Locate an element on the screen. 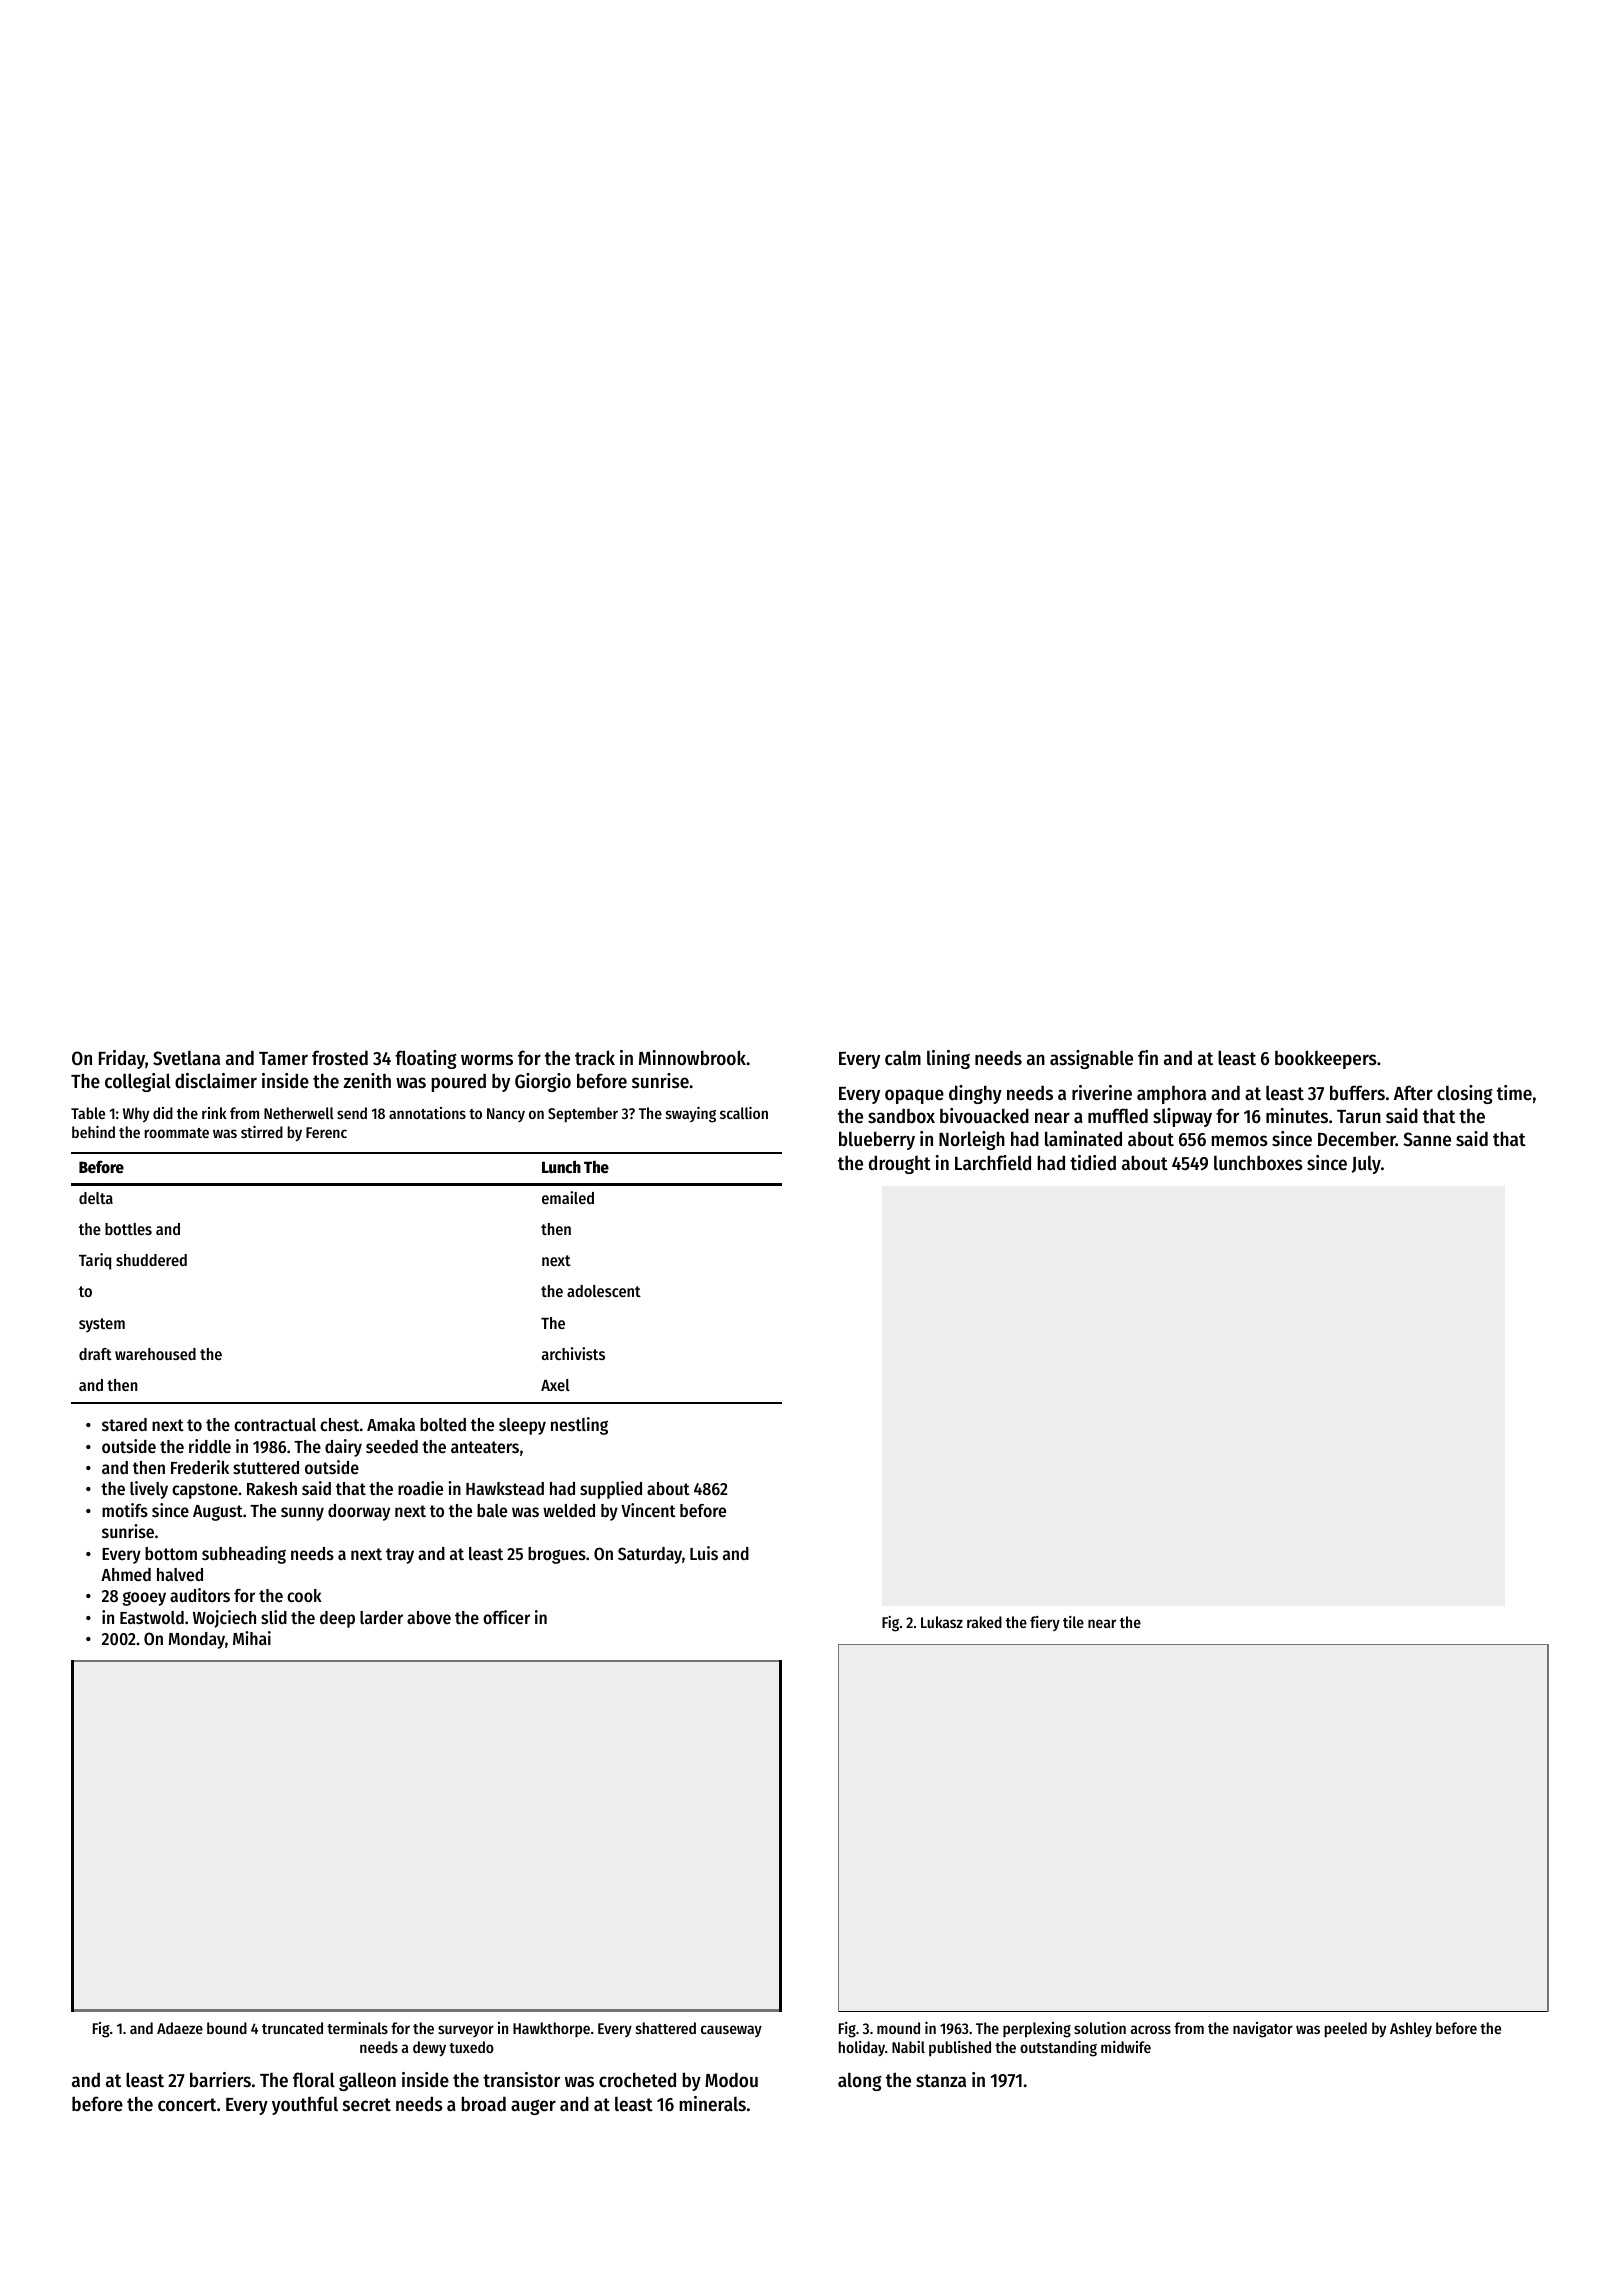 This screenshot has height=2292, width=1620. shattered is located at coordinates (666, 2028).
